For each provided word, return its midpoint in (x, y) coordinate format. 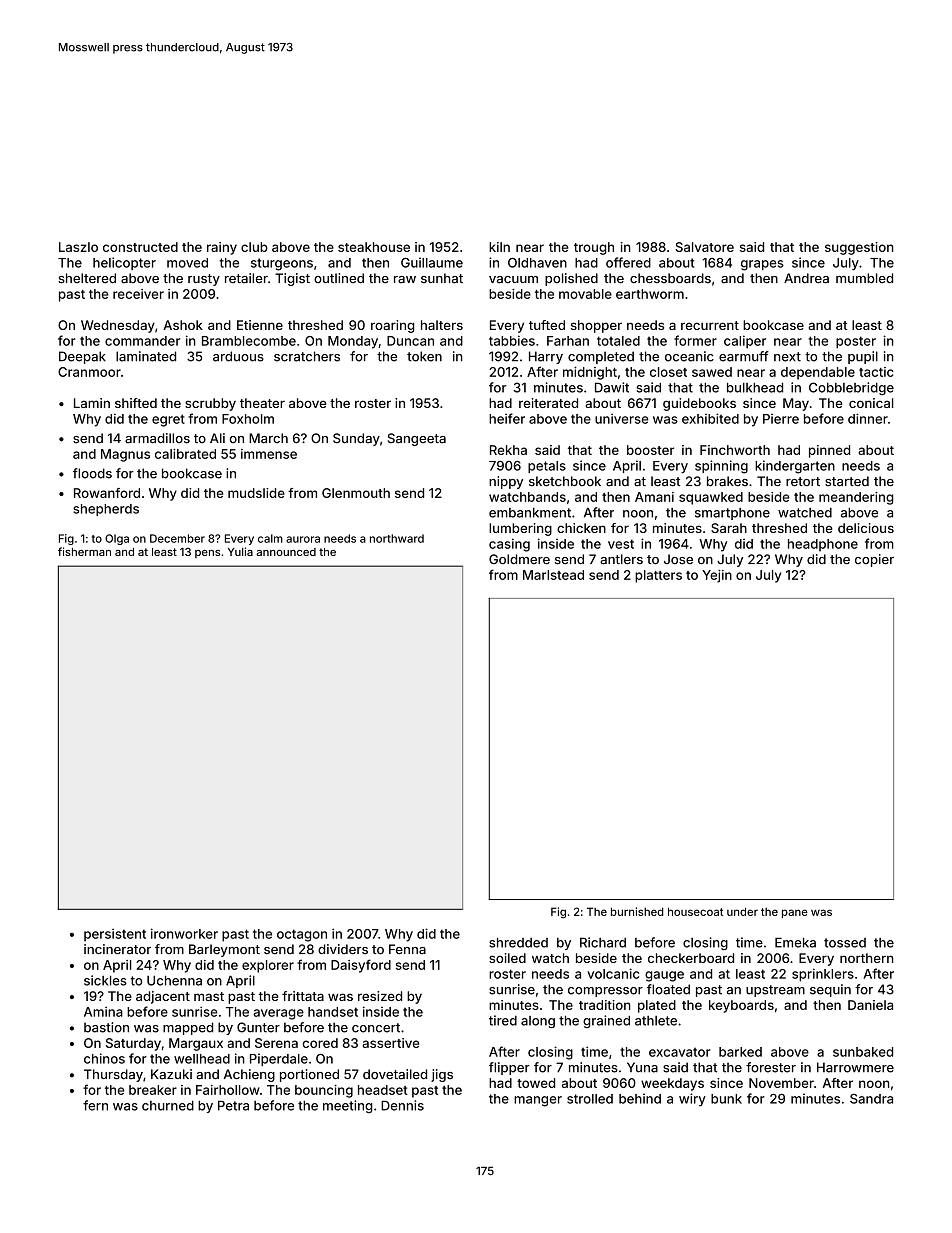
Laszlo (78, 247)
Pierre (781, 419)
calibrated (185, 454)
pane (795, 913)
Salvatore (704, 247)
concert (376, 1028)
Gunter (258, 1027)
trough (594, 248)
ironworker (184, 933)
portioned (309, 1075)
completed (601, 357)
